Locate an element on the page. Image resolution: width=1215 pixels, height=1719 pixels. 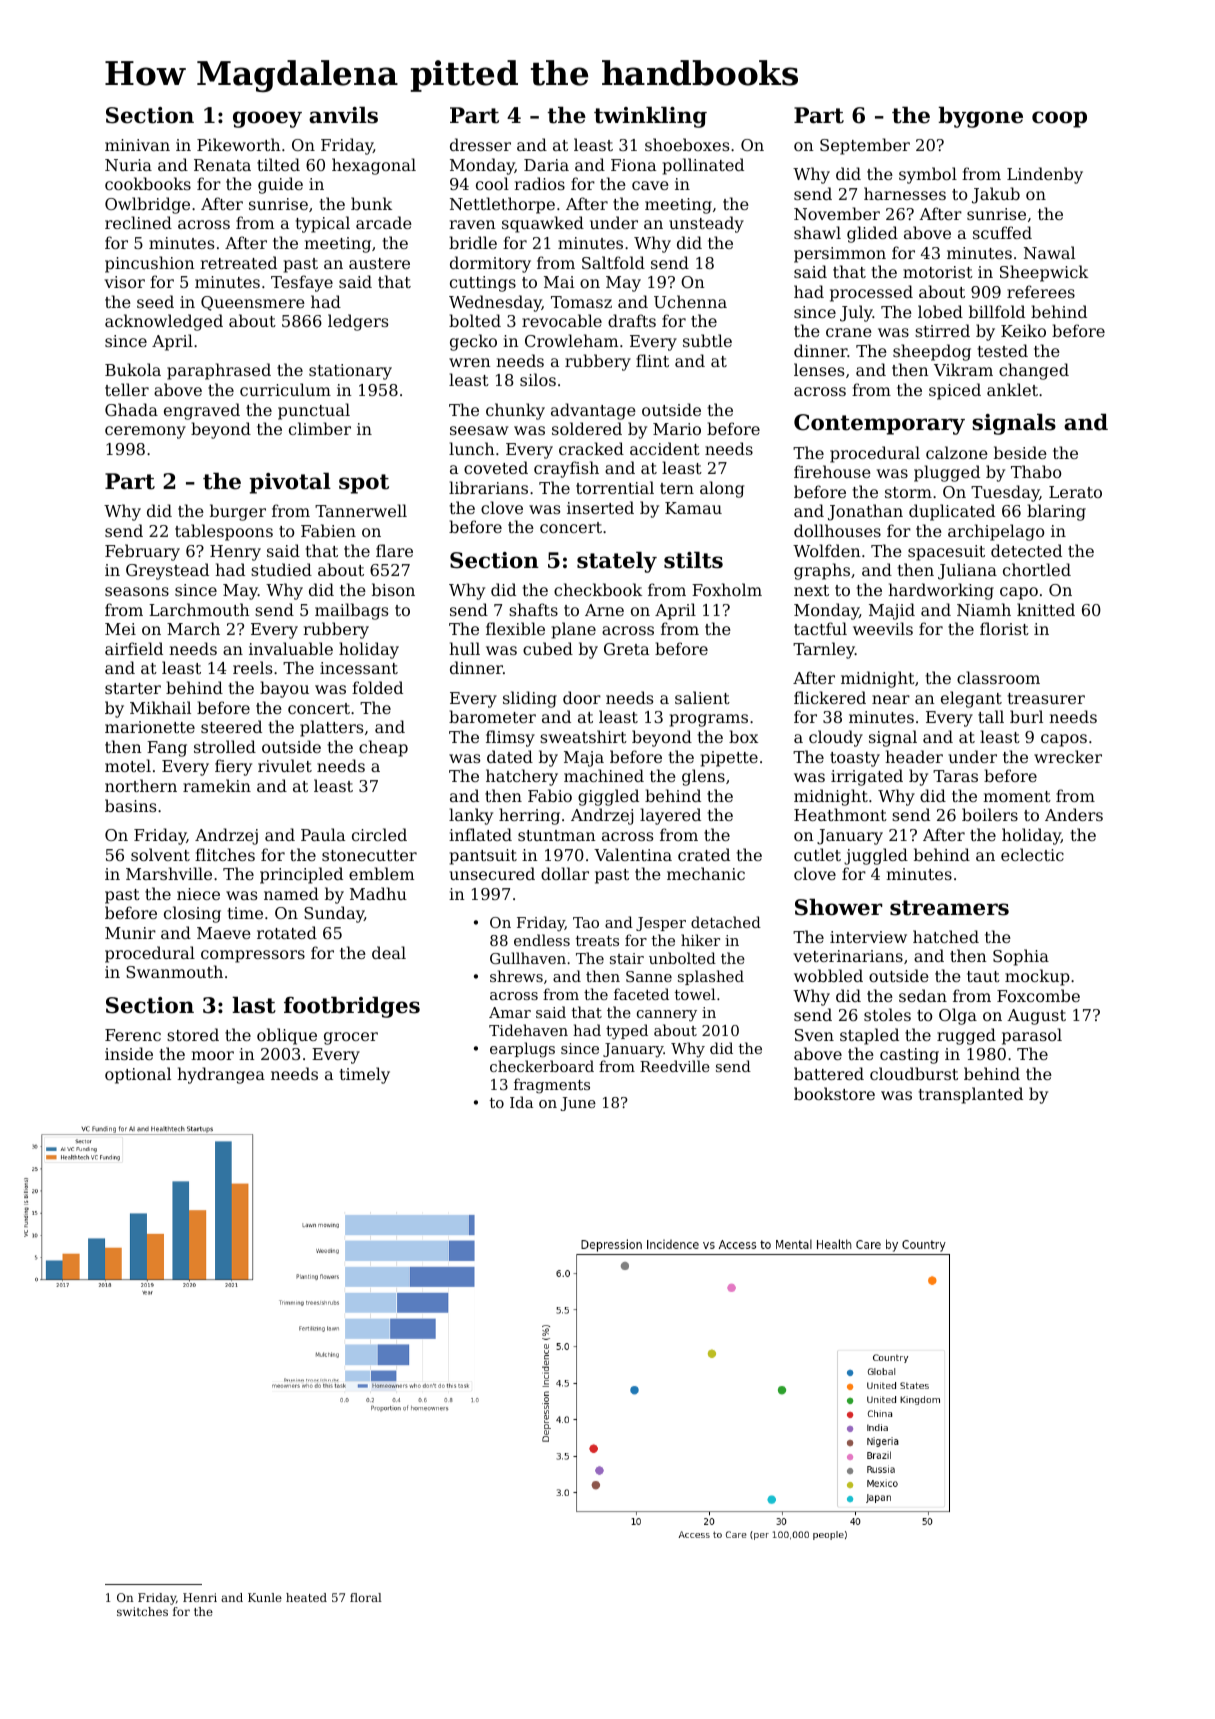
floral is located at coordinates (366, 1597).
